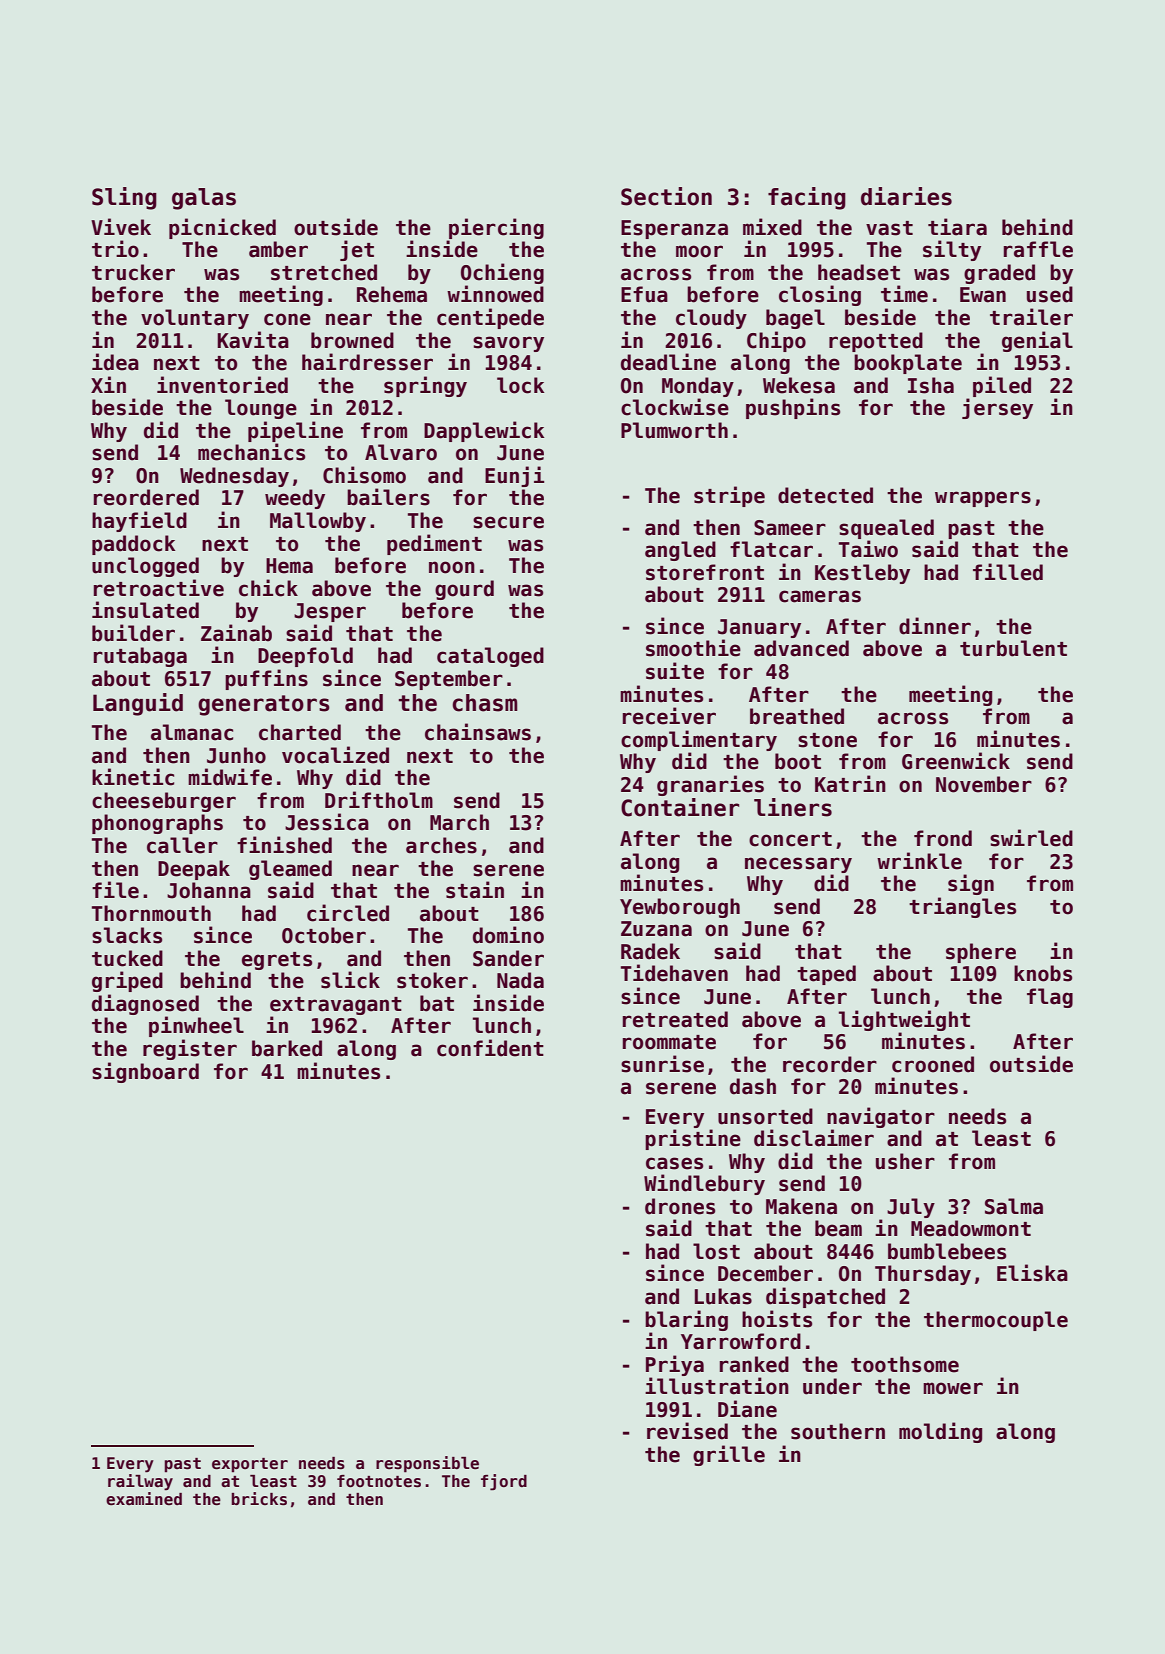 This page has width=1165, height=1654. I want to click on squealed, so click(886, 529).
